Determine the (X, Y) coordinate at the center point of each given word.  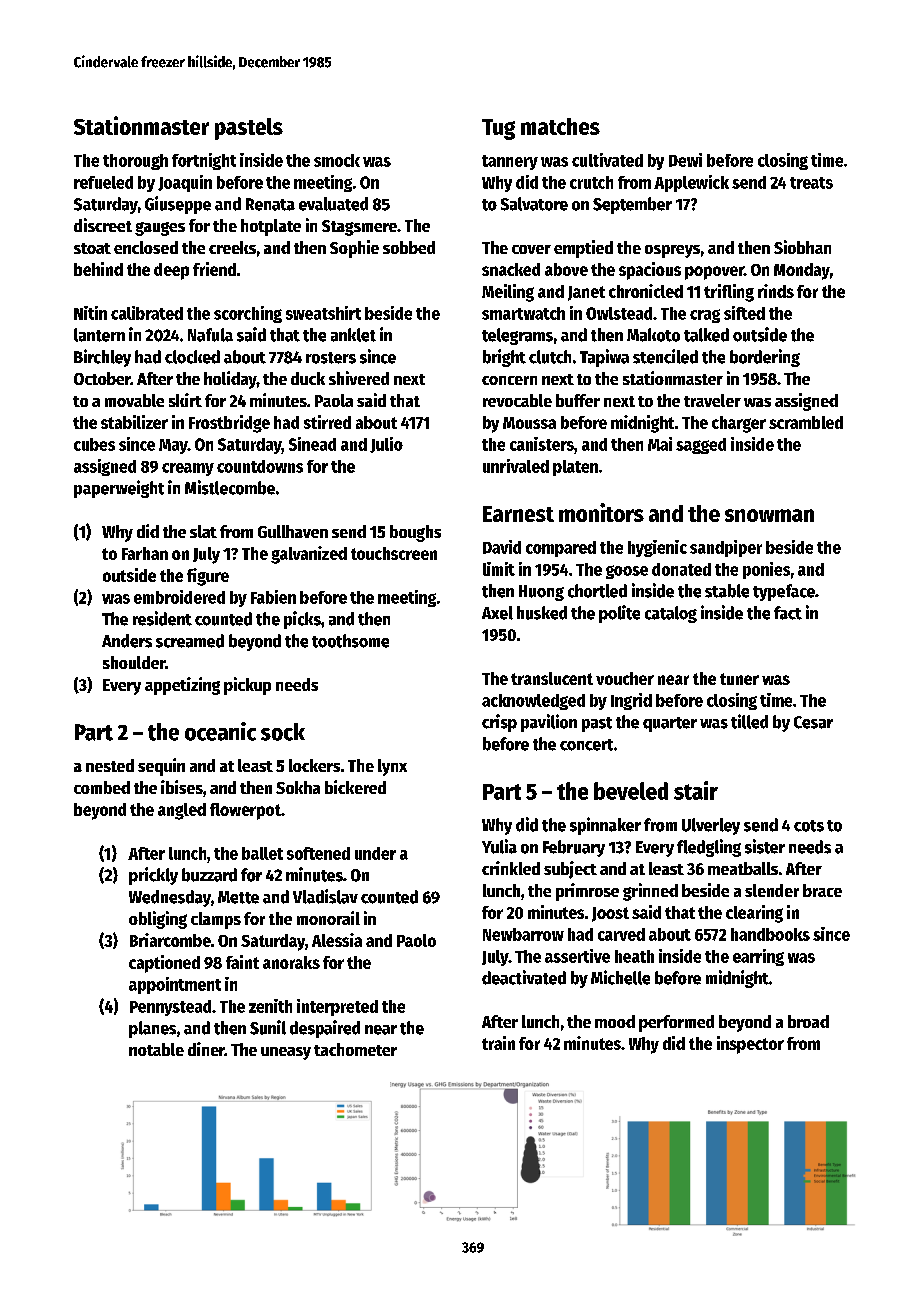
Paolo (416, 940)
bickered (355, 787)
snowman (769, 515)
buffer (578, 400)
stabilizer (134, 422)
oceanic (220, 731)
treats (811, 183)
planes (152, 1029)
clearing (754, 914)
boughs (415, 533)
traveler (712, 400)
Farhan (145, 553)
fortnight (204, 161)
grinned (650, 892)
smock (337, 160)
